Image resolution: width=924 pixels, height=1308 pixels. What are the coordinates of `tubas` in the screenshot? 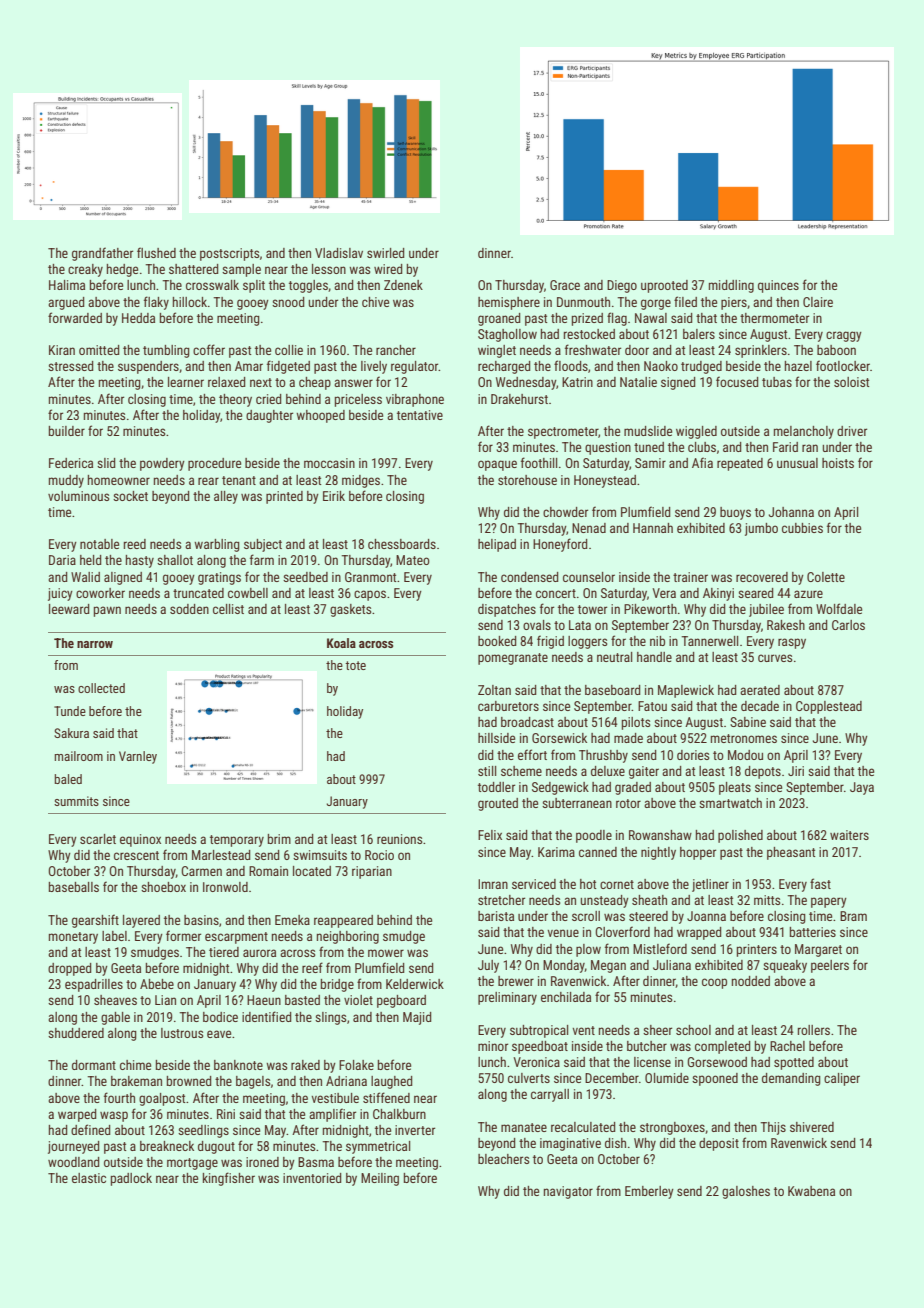 It's located at (777, 382).
